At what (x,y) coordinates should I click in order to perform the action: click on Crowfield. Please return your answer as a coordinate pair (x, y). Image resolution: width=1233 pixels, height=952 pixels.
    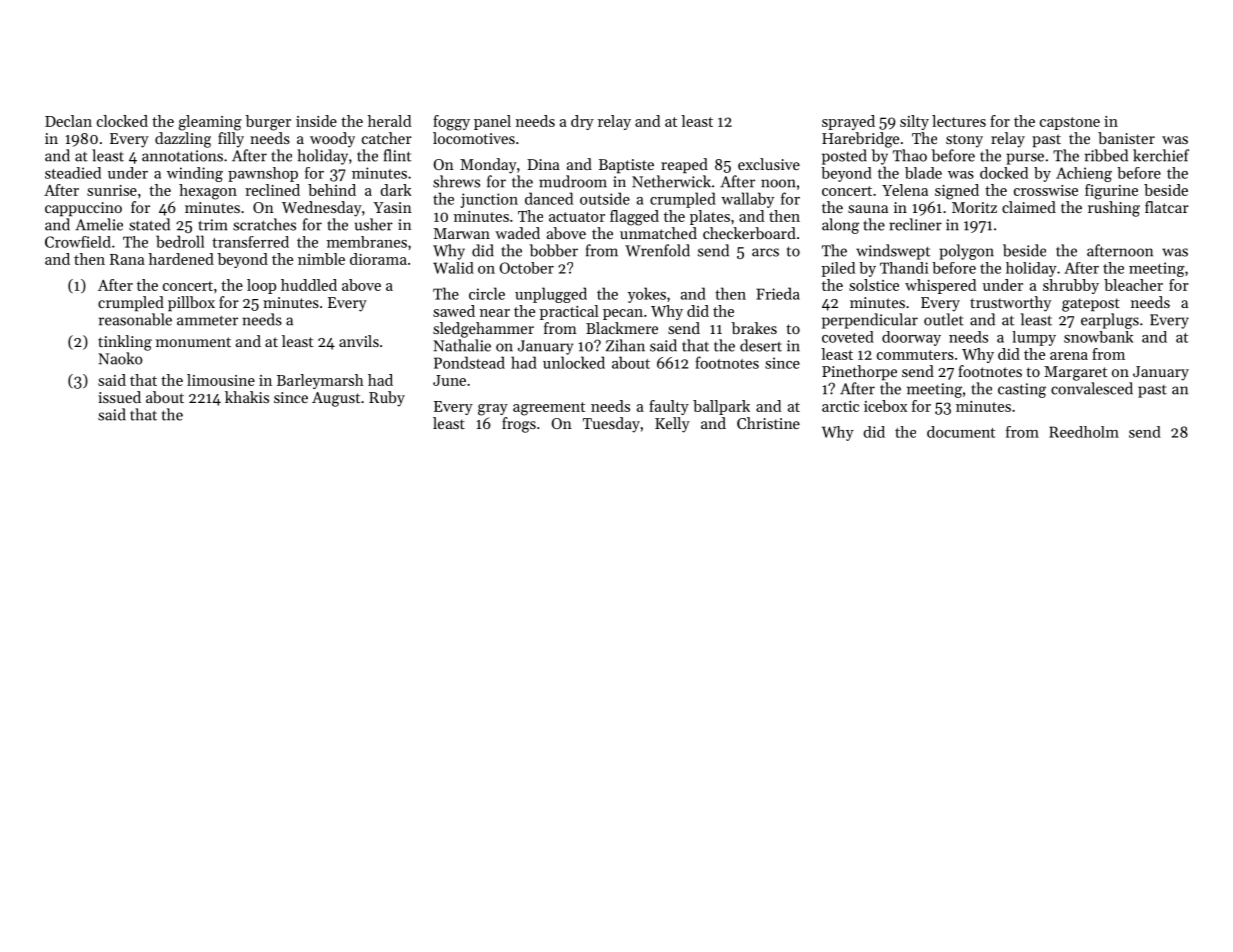
    Looking at the image, I should click on (78, 242).
